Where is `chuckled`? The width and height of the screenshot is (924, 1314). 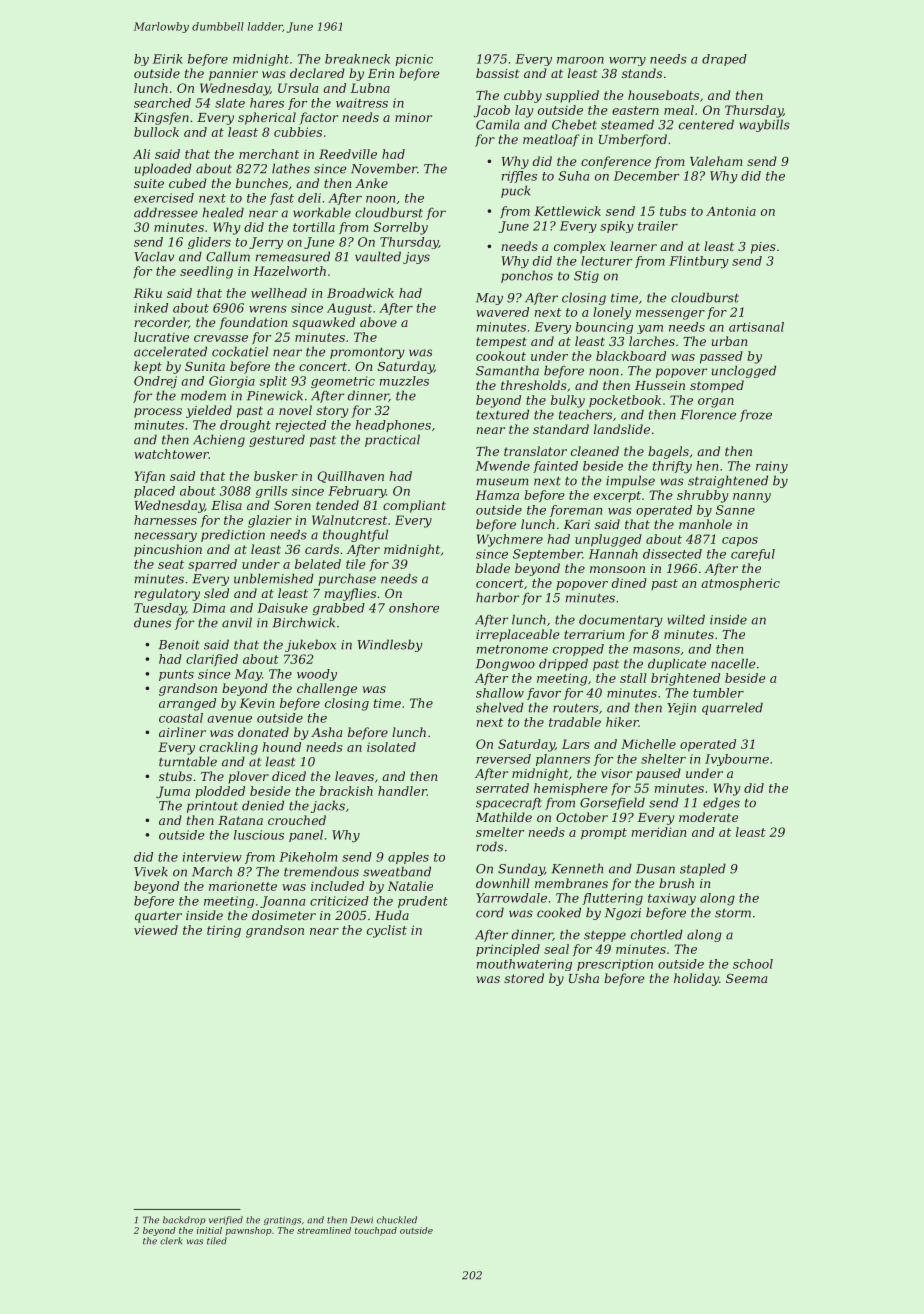 chuckled is located at coordinates (397, 1220).
